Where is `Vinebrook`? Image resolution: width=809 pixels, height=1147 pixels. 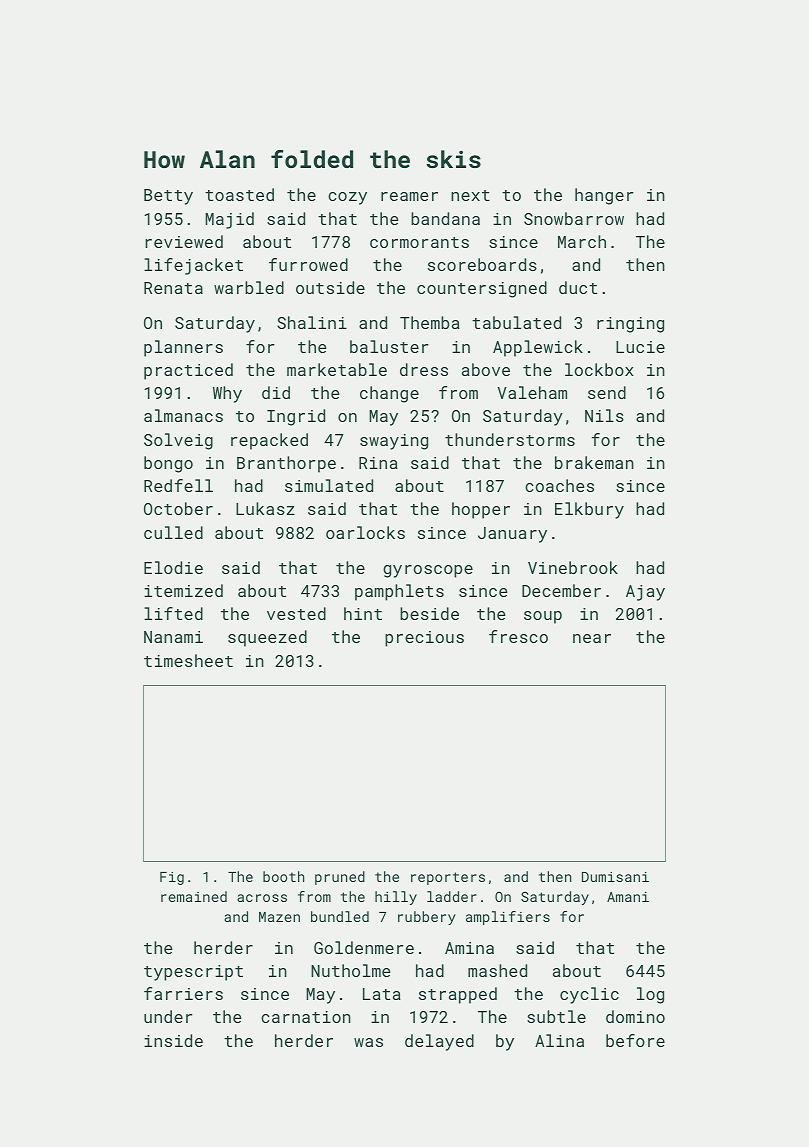
Vinebrook is located at coordinates (573, 567).
